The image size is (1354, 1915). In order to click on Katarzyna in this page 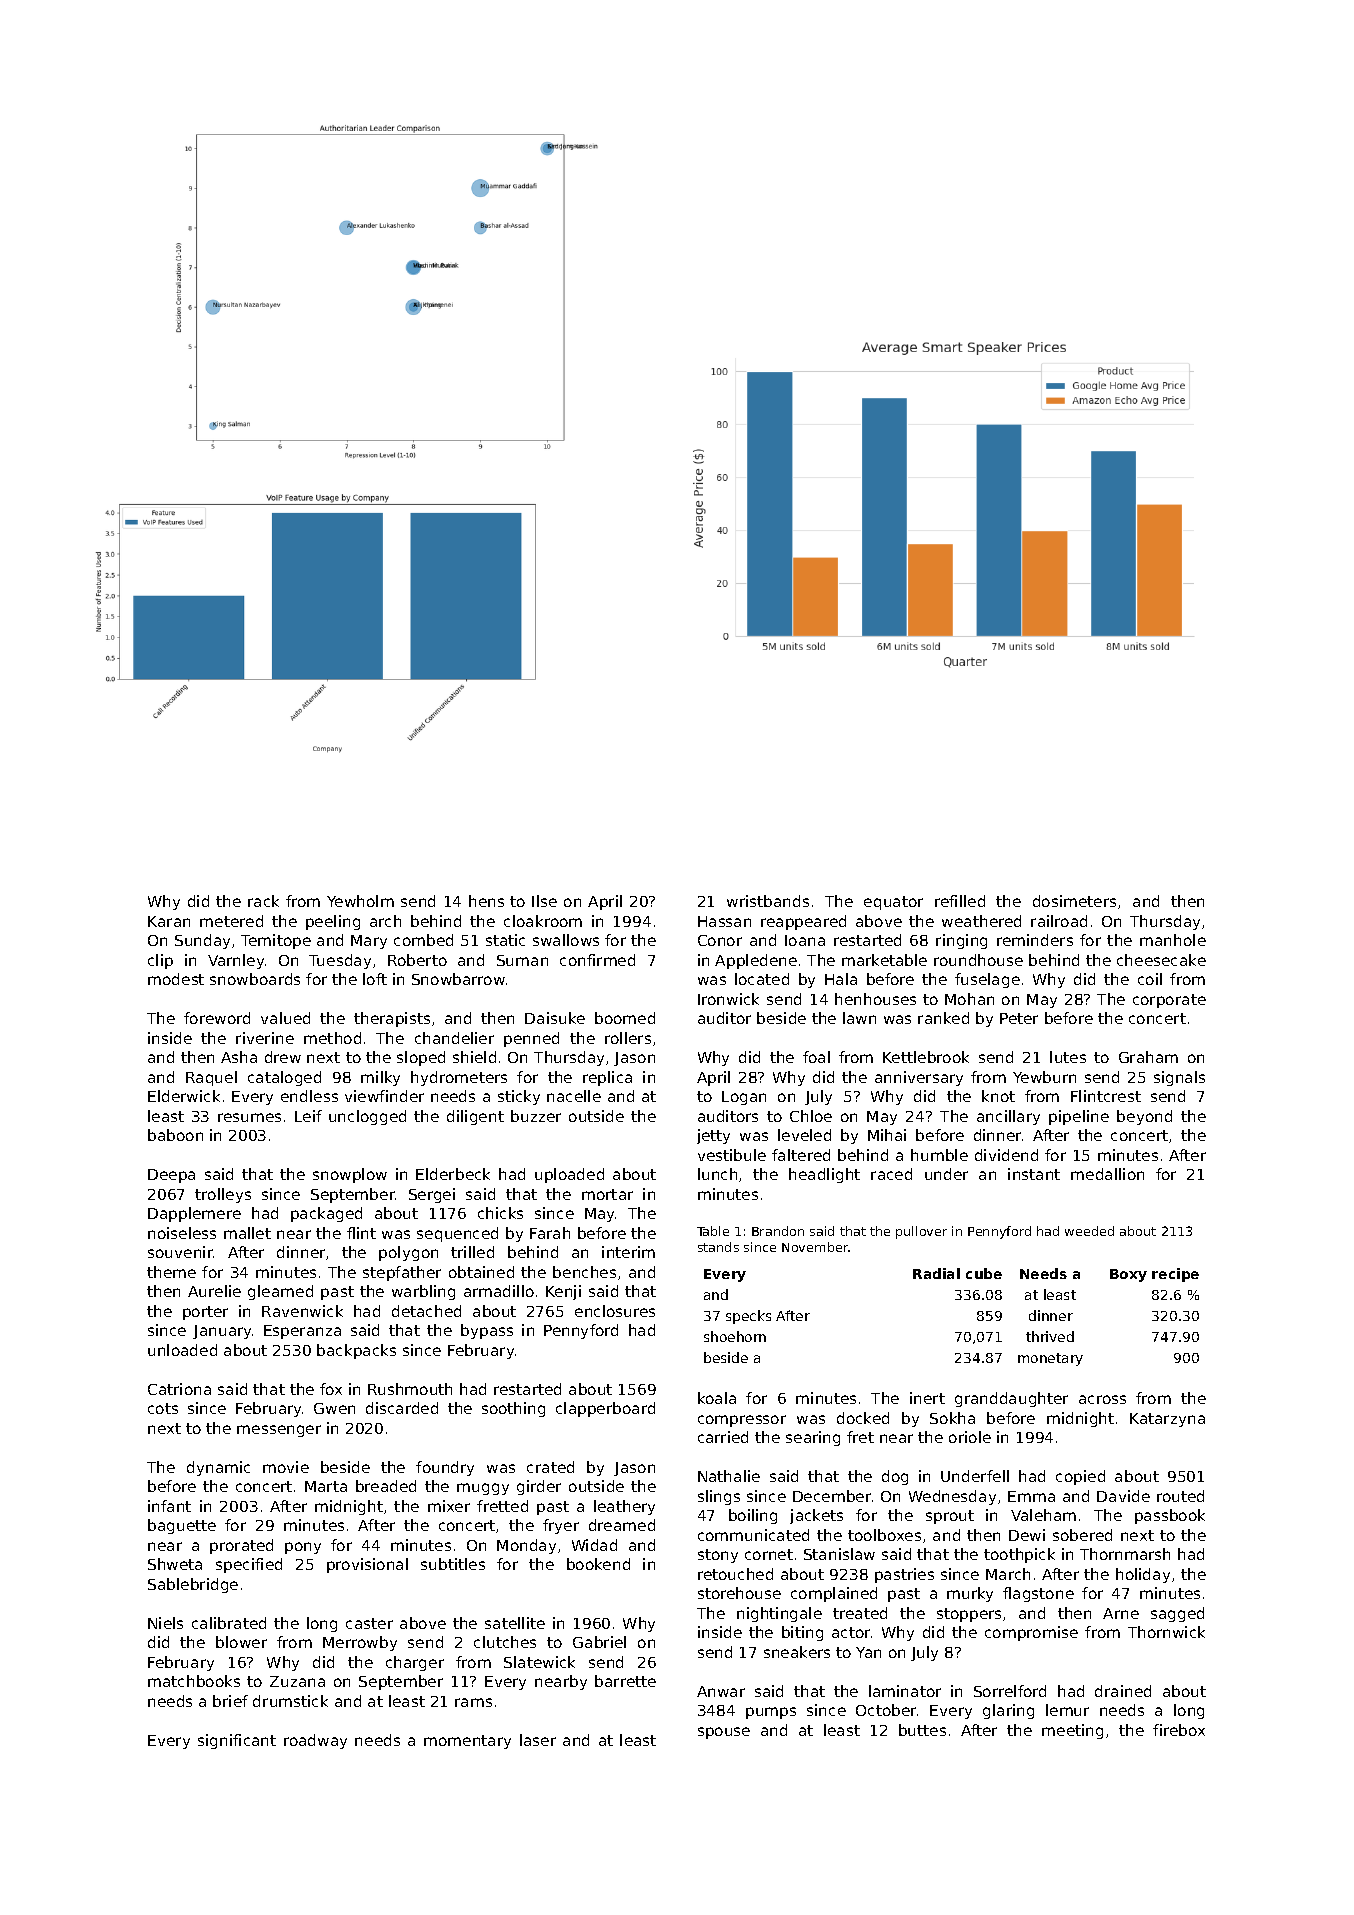, I will do `click(1167, 1420)`.
